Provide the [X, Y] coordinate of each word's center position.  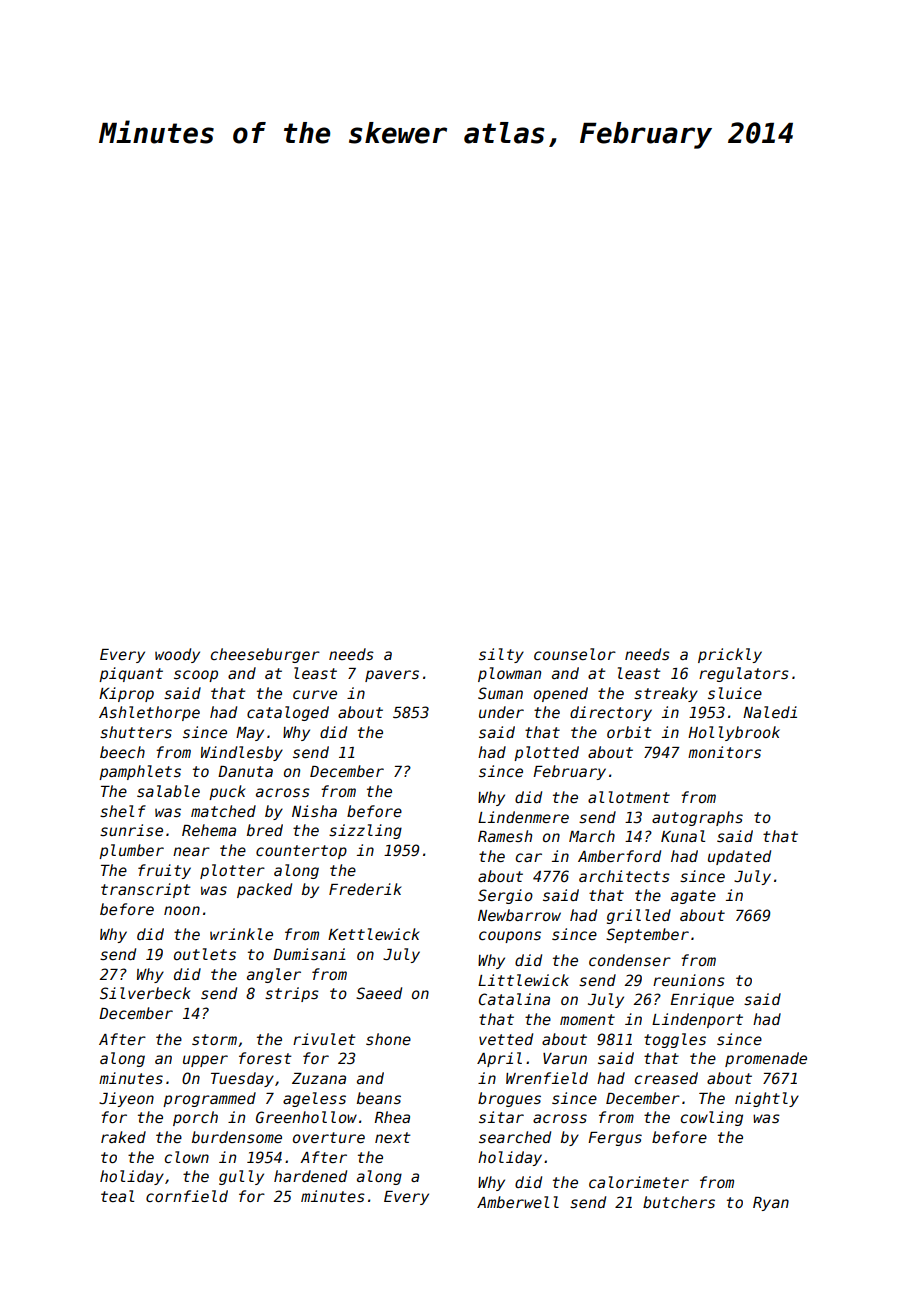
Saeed [379, 993]
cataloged [288, 713]
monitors [724, 752]
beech [122, 752]
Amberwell [518, 1202]
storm [214, 1039]
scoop [196, 676]
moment [587, 1019]
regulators [744, 674]
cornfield [187, 1196]
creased [666, 1078]
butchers [679, 1202]
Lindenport [697, 1020]
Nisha [314, 811]
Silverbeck [145, 993]
